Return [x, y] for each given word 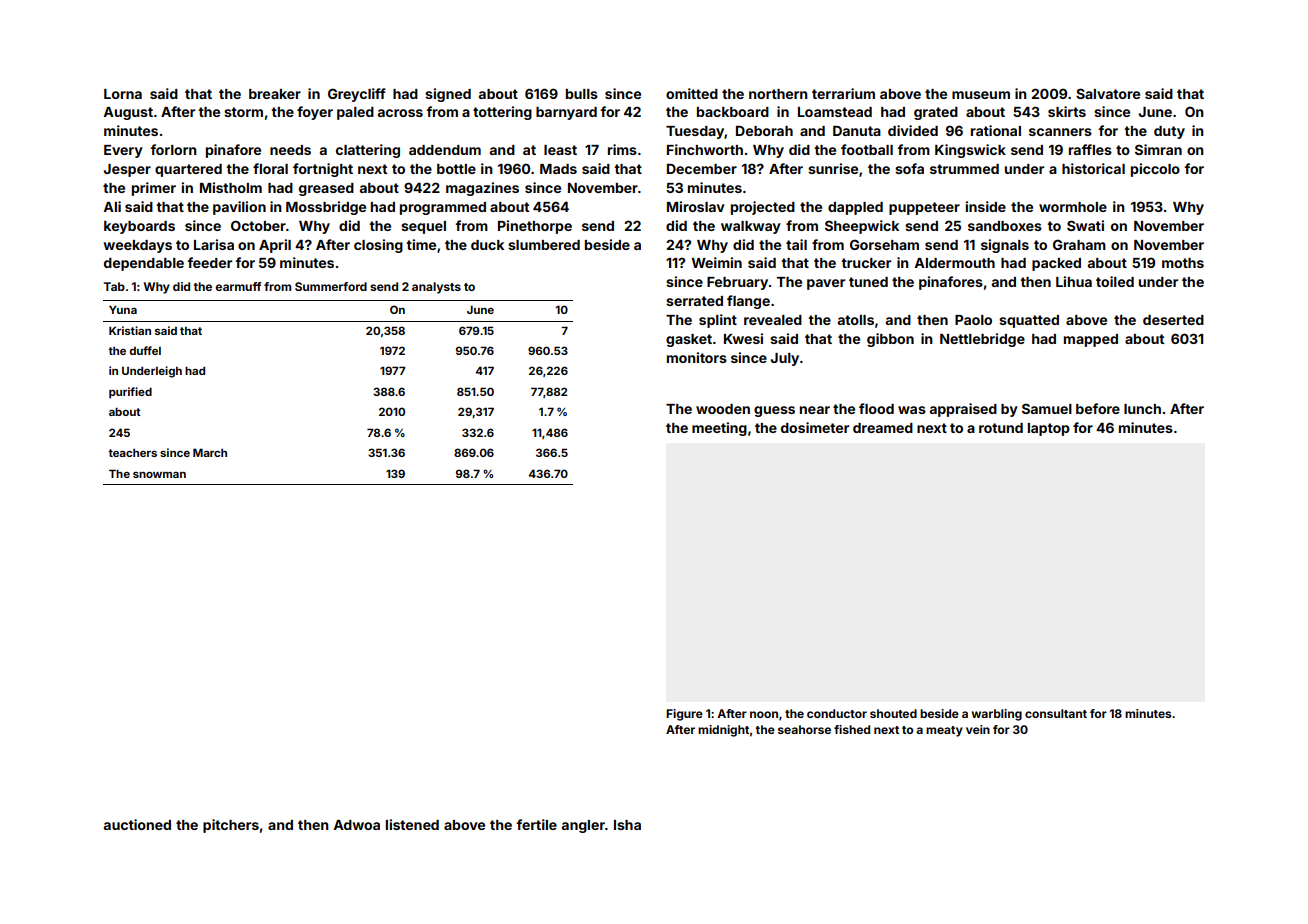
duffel [145, 350]
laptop [1049, 429]
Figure [684, 715]
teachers [132, 453]
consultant [1056, 713]
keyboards [139, 227]
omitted [692, 93]
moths [1183, 263]
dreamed [883, 428]
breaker [275, 94]
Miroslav [696, 206]
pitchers [231, 826]
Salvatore [1108, 93]
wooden [723, 409]
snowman [159, 475]
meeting [719, 429]
